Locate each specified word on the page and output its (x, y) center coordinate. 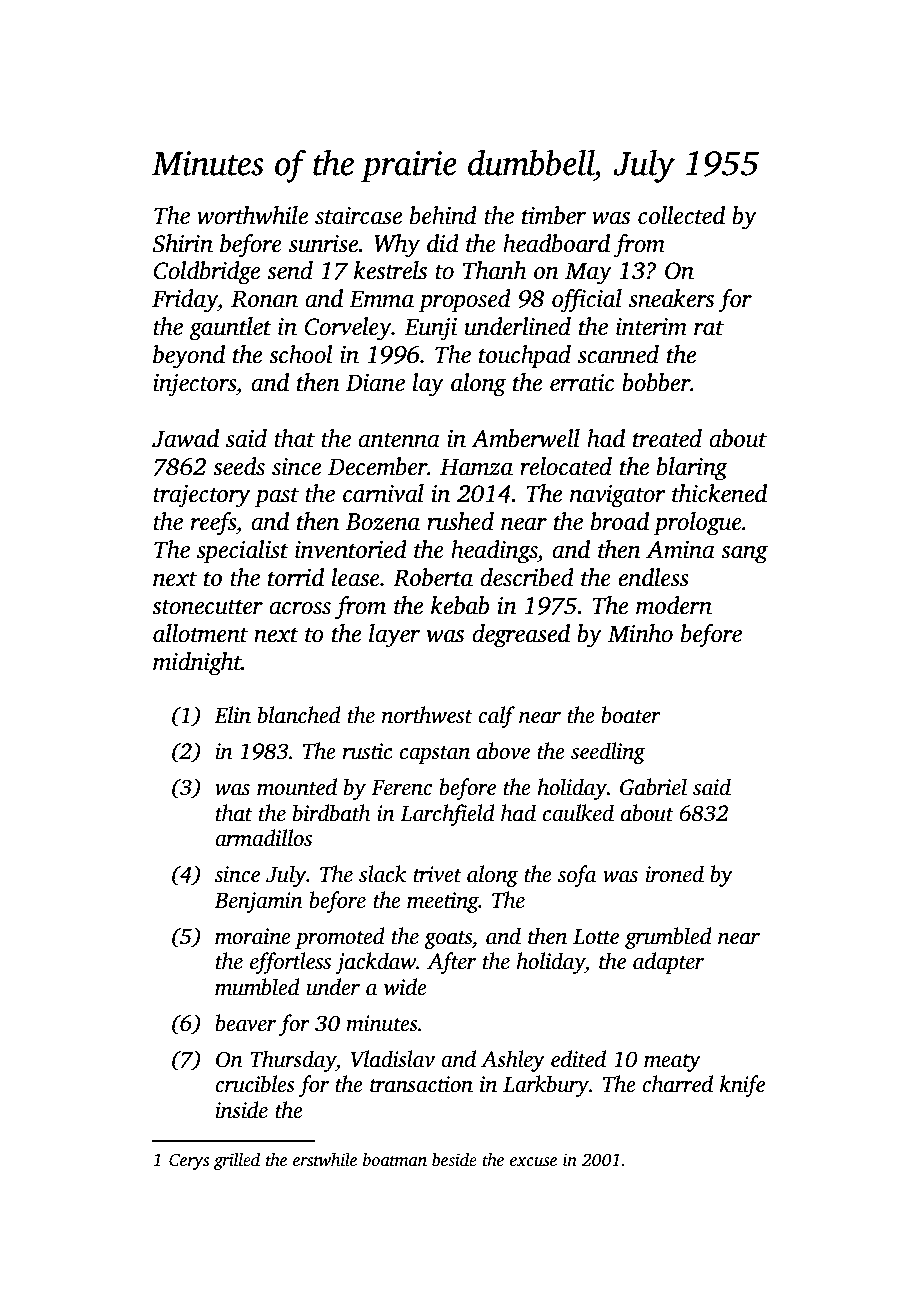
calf (496, 717)
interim (651, 327)
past (277, 498)
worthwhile (252, 215)
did (443, 243)
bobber (656, 382)
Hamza (476, 467)
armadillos (263, 838)
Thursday (293, 1061)
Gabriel (653, 787)
